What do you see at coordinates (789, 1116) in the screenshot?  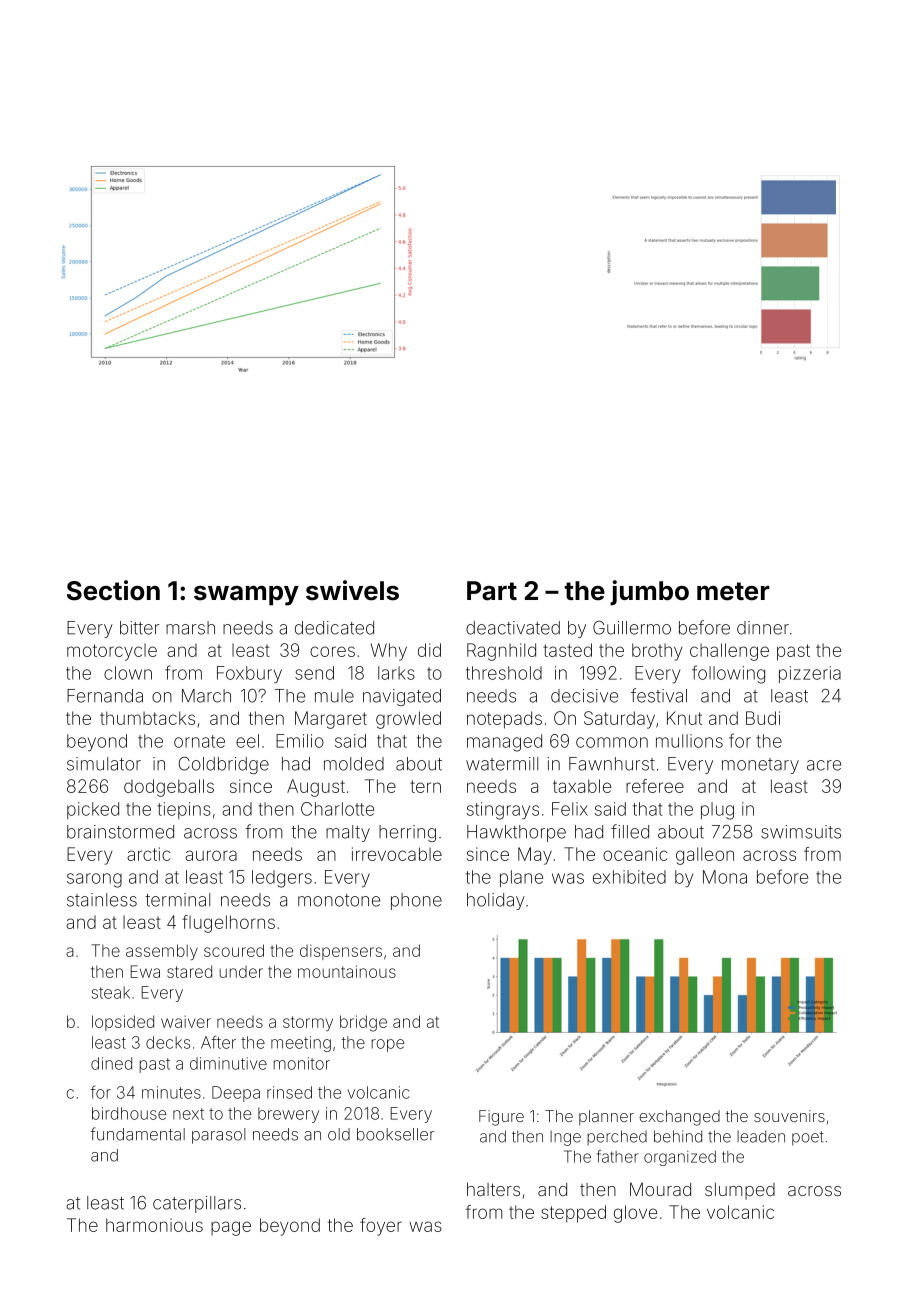 I see `souvenirs` at bounding box center [789, 1116].
